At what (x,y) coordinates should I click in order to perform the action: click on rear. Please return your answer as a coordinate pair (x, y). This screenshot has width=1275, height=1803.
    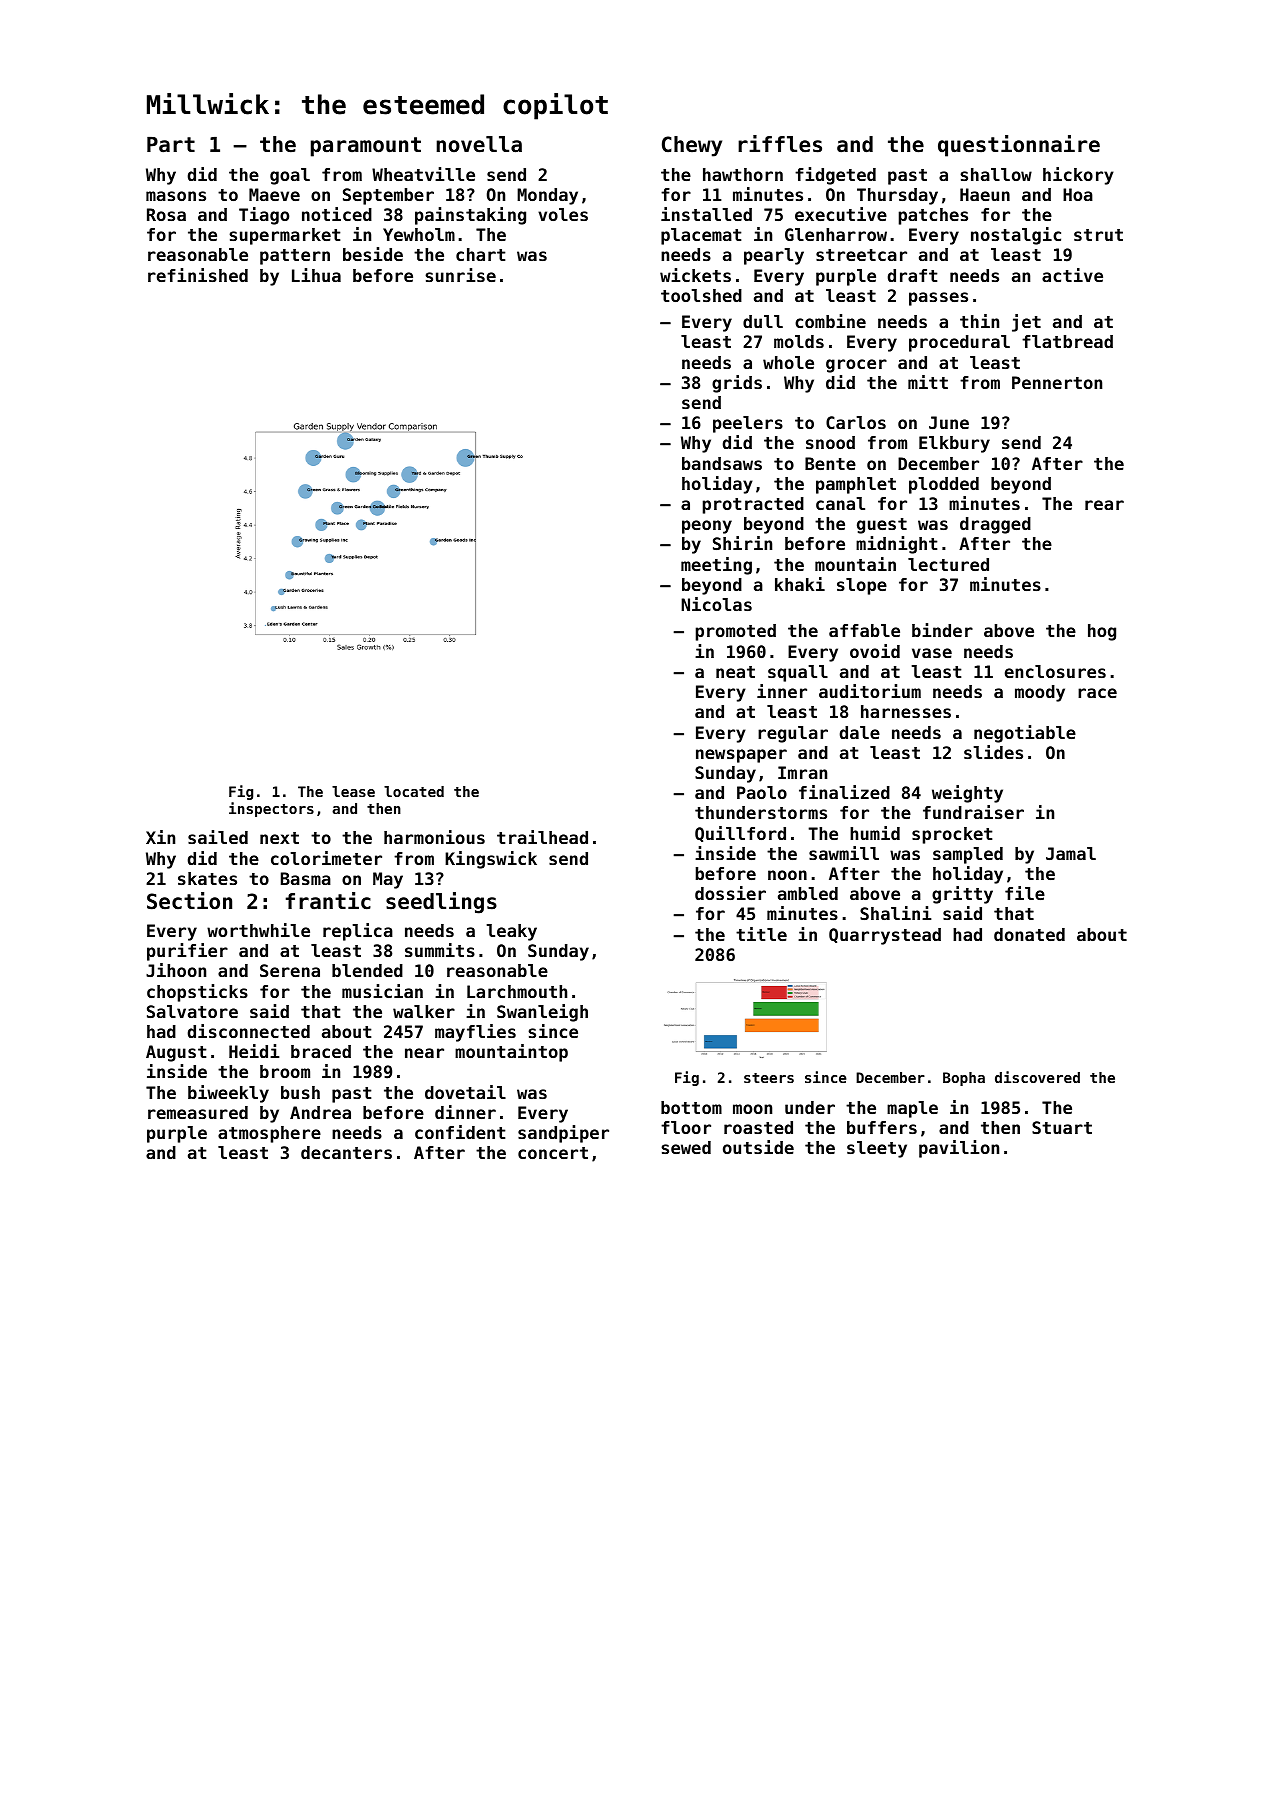
    Looking at the image, I should click on (1104, 505).
